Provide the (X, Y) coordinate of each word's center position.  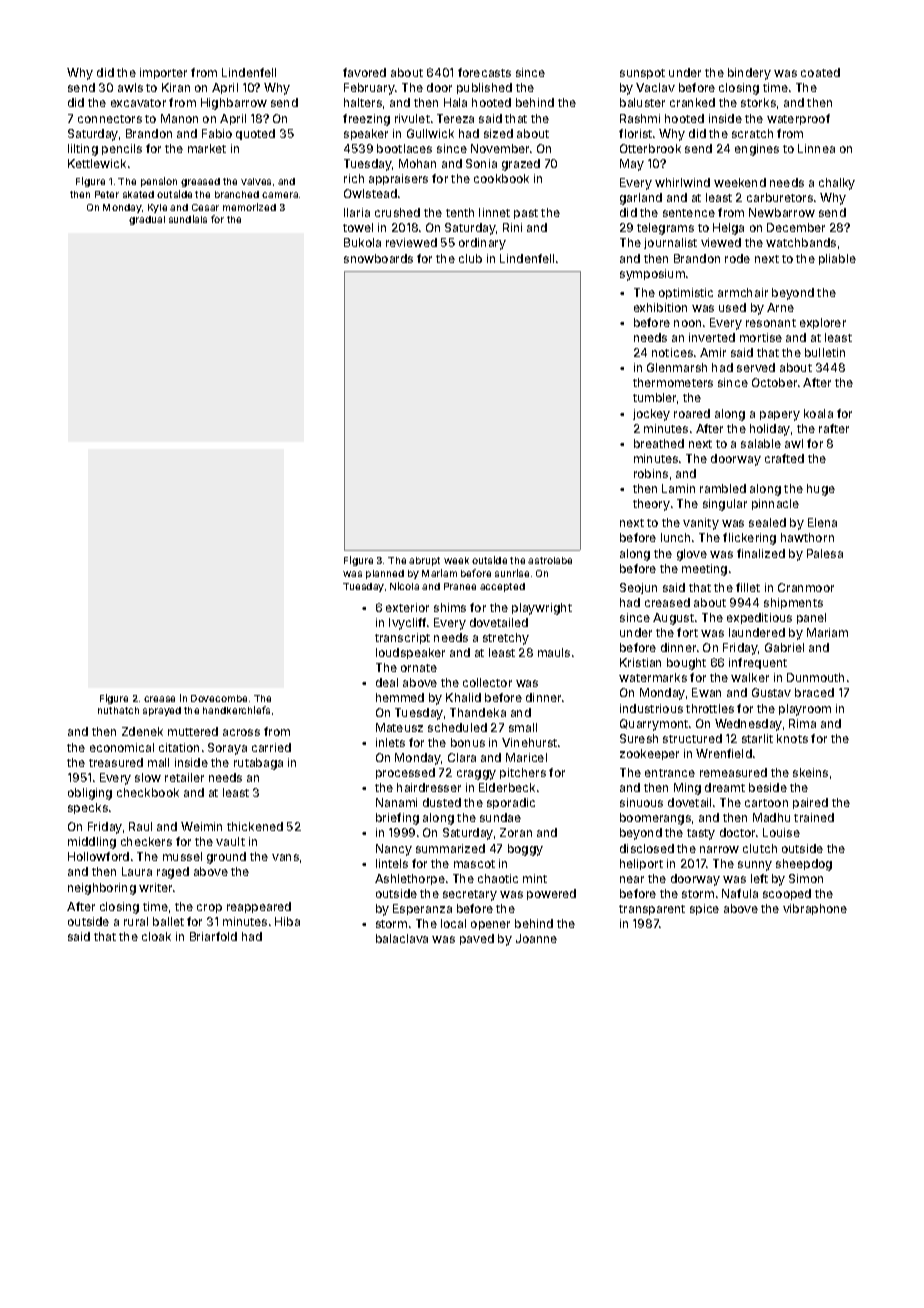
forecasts (484, 72)
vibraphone (815, 909)
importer (163, 73)
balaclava (402, 938)
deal (387, 682)
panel (811, 618)
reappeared (259, 907)
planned (385, 574)
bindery (749, 74)
